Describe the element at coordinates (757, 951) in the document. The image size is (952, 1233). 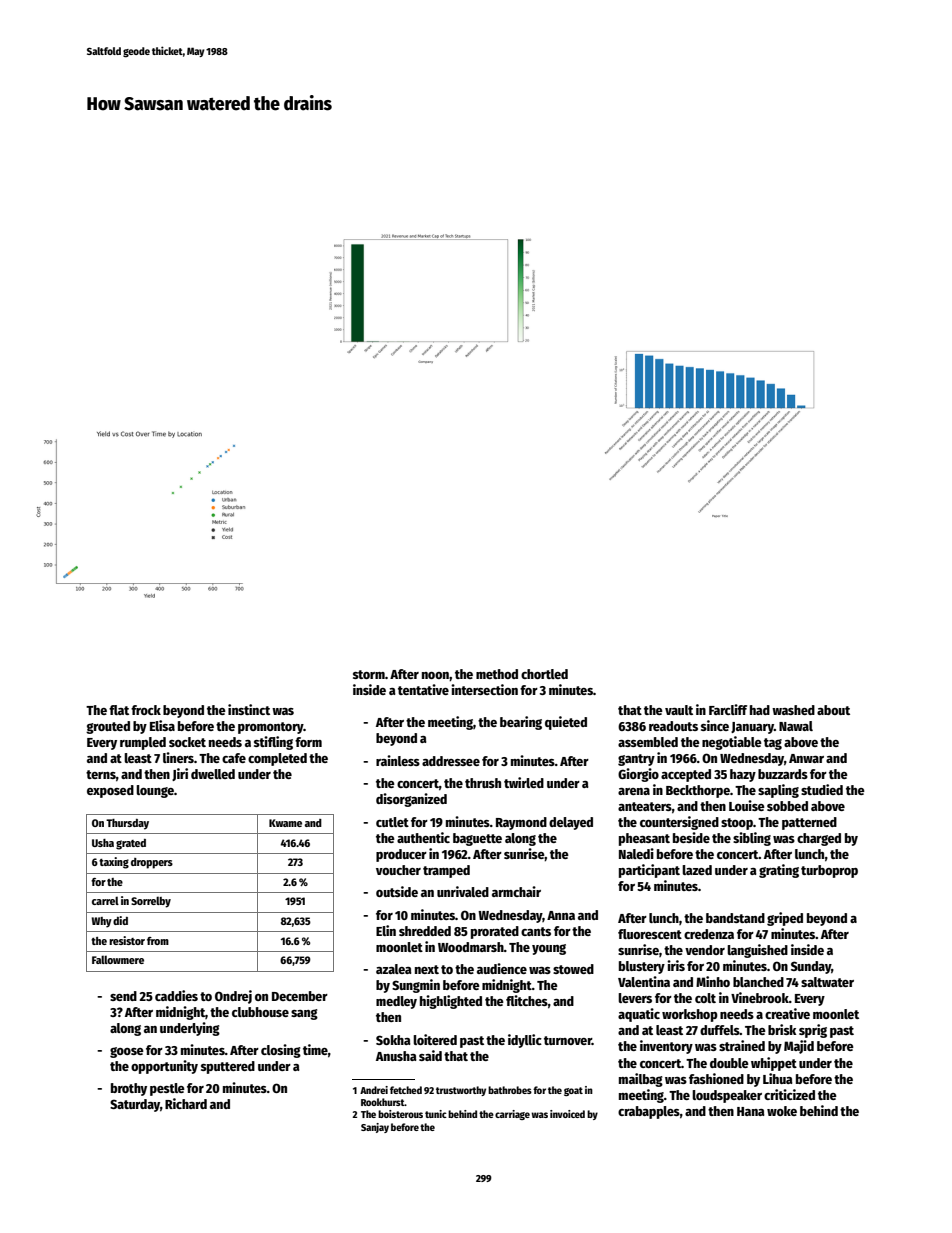
I see `languished` at that location.
